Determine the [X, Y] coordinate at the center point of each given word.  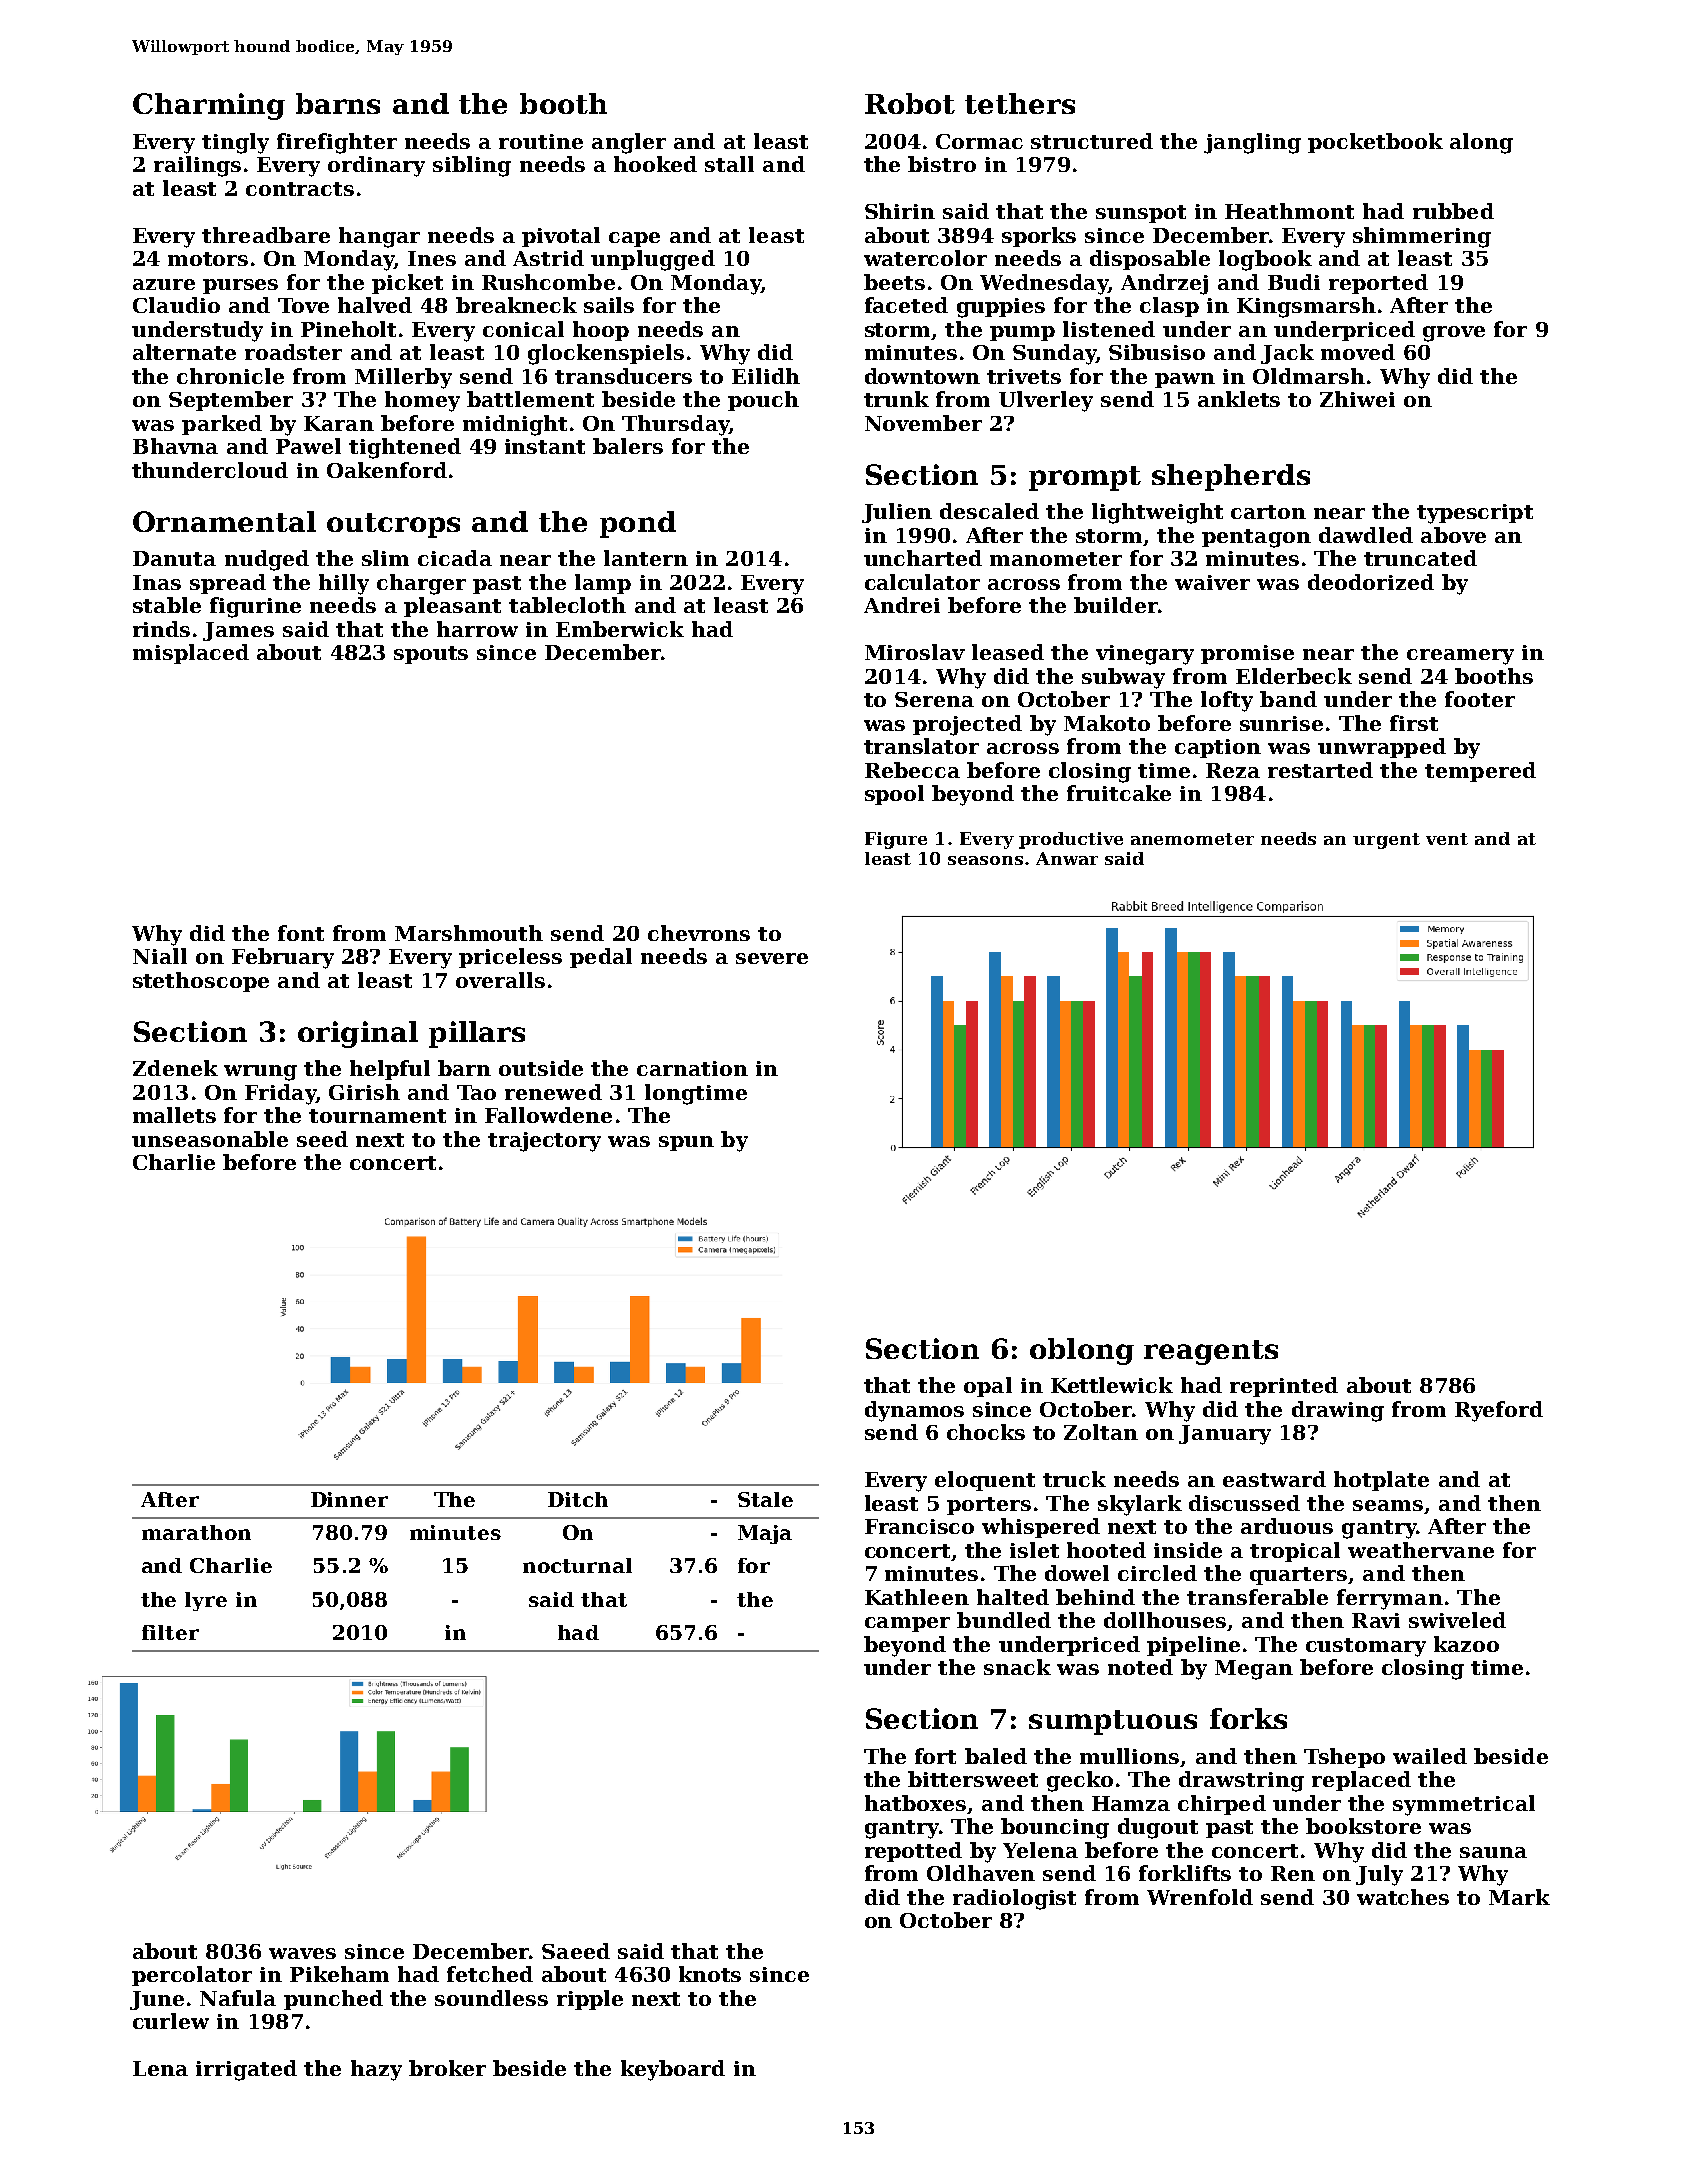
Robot [910, 103]
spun [686, 1143]
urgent [1386, 841]
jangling [1252, 143]
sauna [1493, 1852]
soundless [491, 1998]
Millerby [403, 378]
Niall [160, 956]
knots [710, 1974]
